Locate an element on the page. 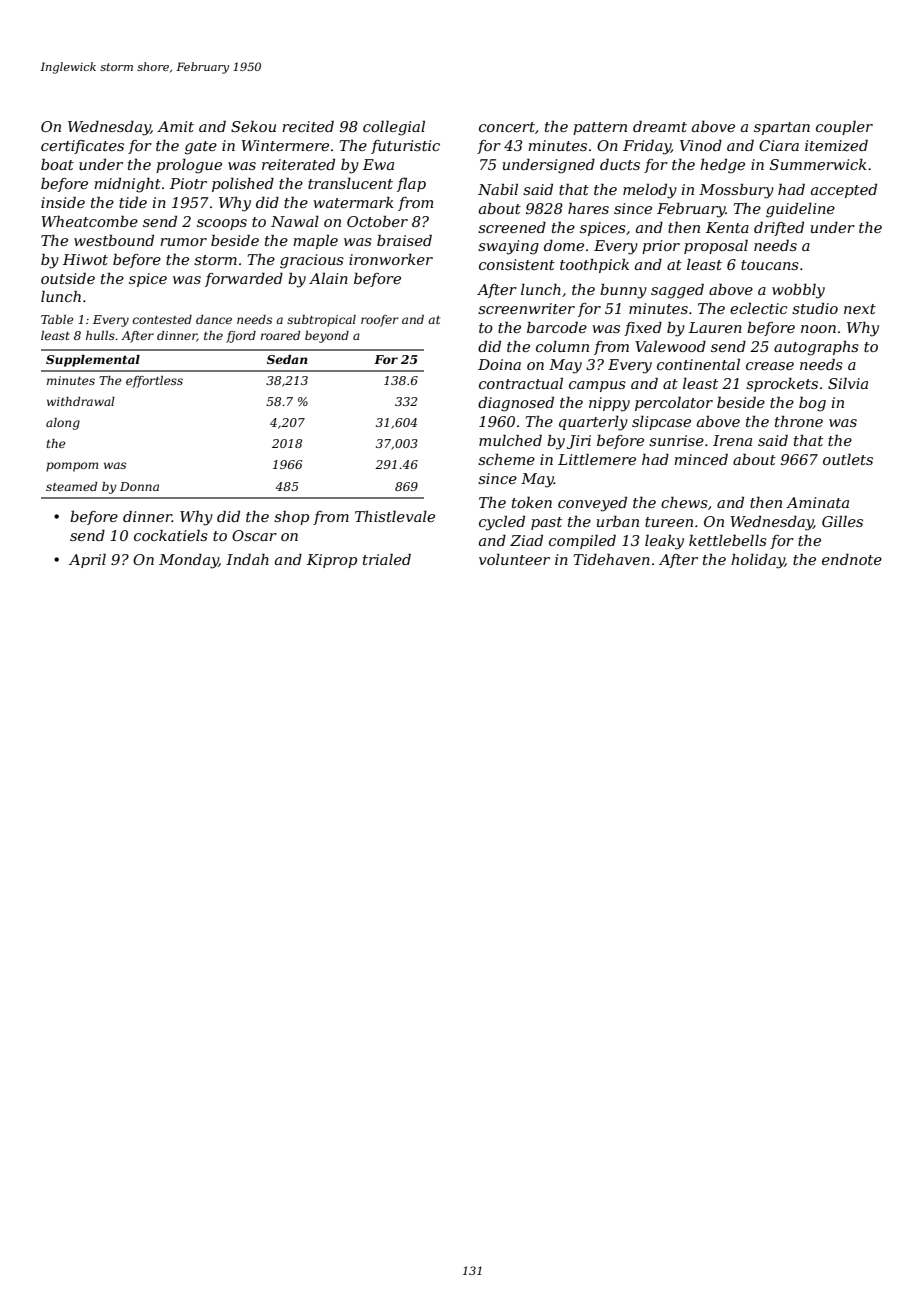 The image size is (924, 1308). token is located at coordinates (532, 502).
